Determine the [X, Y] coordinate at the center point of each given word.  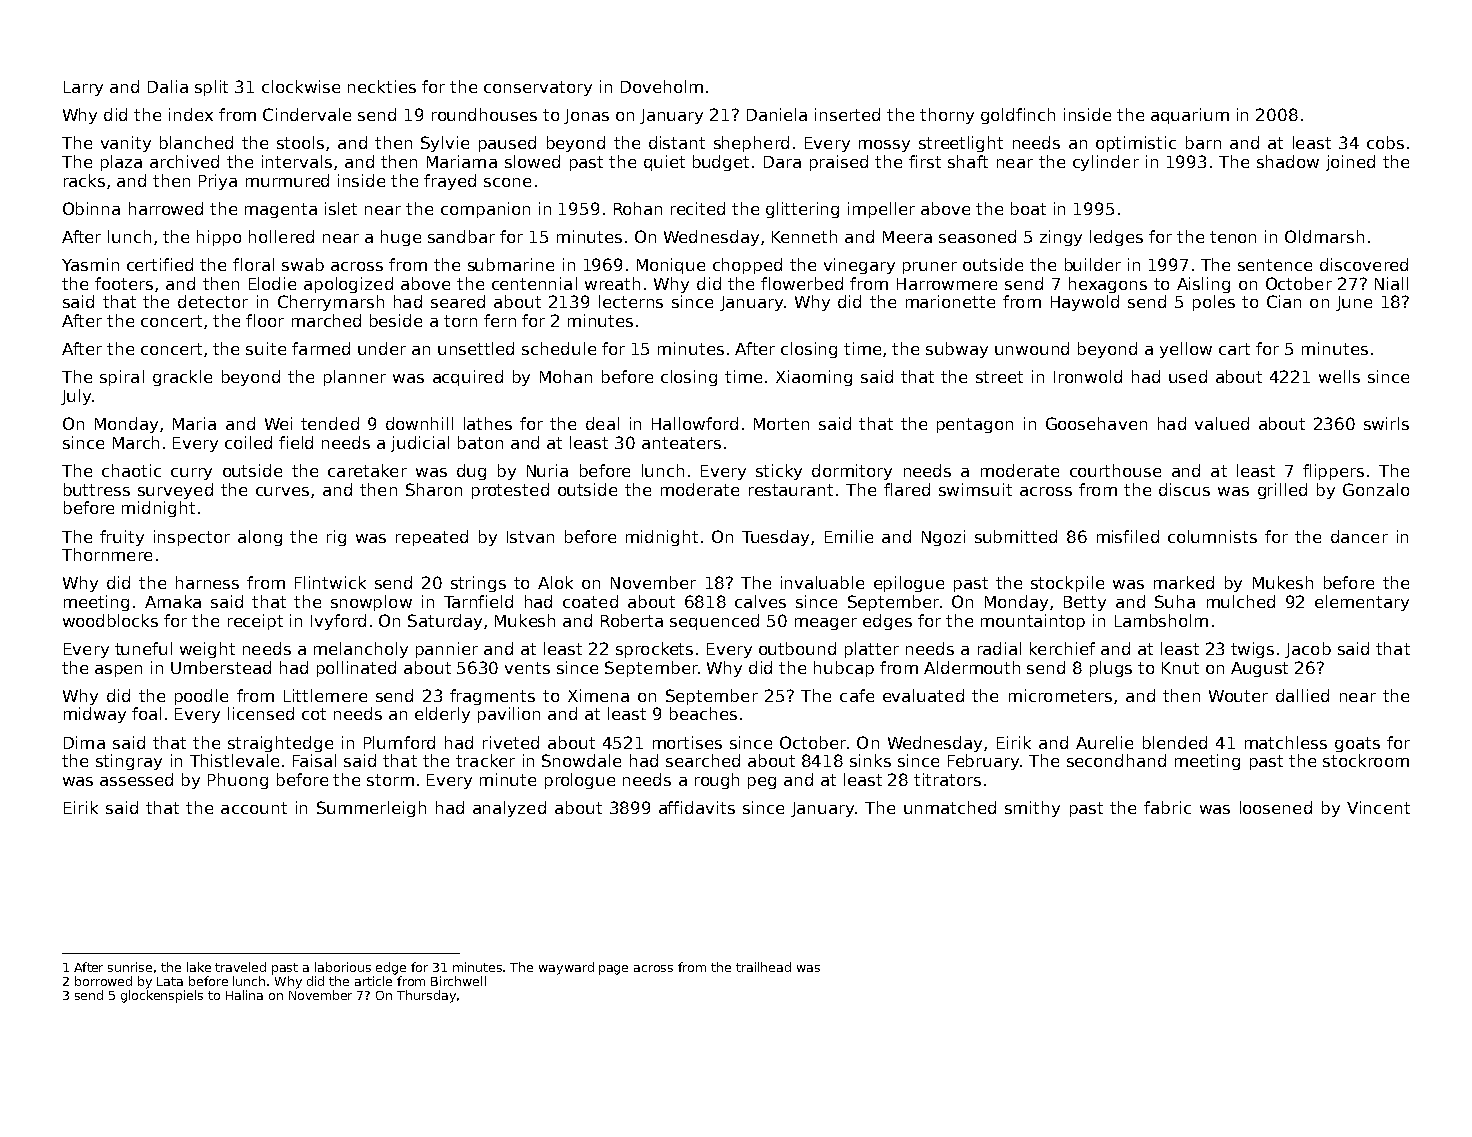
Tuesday [775, 538]
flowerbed [802, 283]
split [211, 88]
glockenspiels [162, 996]
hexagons [1108, 285]
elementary [1362, 603]
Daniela [777, 114]
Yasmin [90, 264]
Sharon [434, 489]
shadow [1288, 161]
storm [390, 780]
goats [1357, 744]
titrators [947, 779]
